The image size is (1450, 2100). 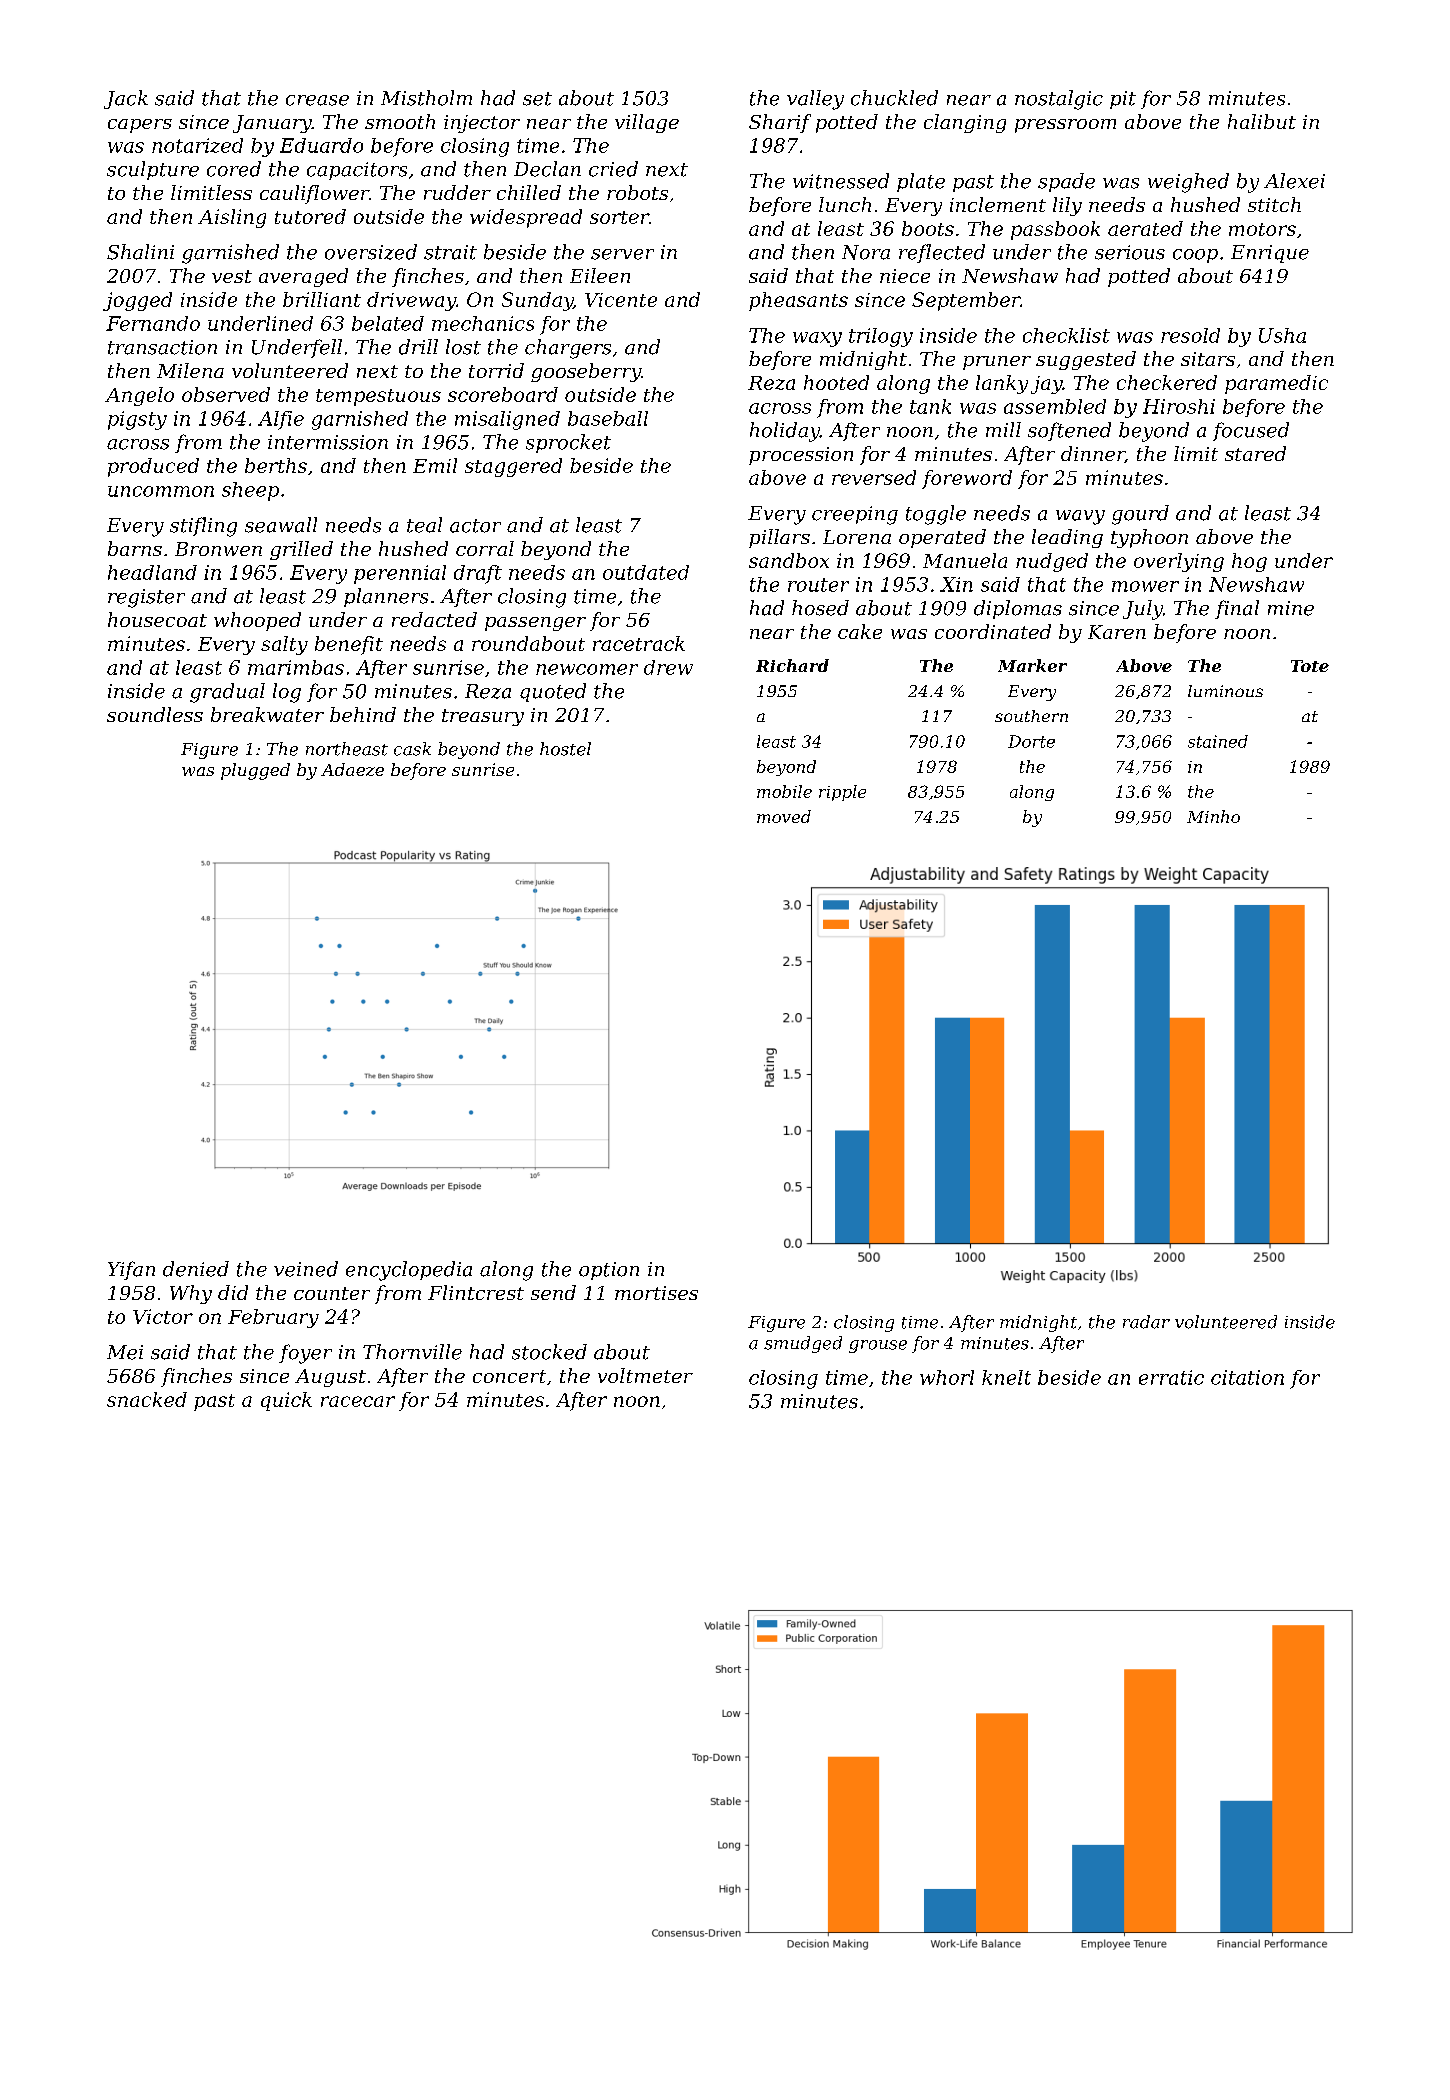 I want to click on denied, so click(x=196, y=1269).
